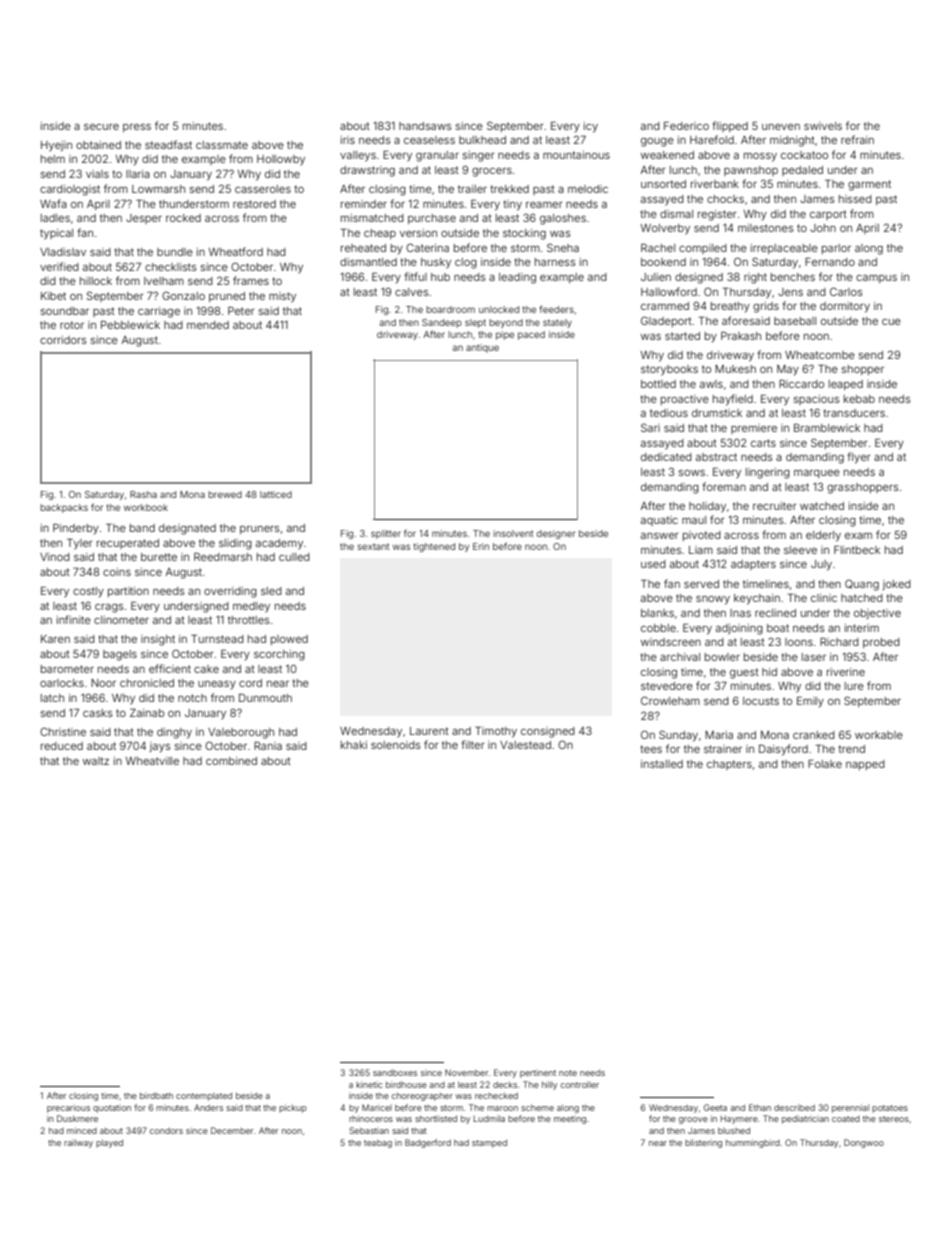 This image has width=952, height=1233. Describe the element at coordinates (101, 127) in the image. I see `secure` at that location.
